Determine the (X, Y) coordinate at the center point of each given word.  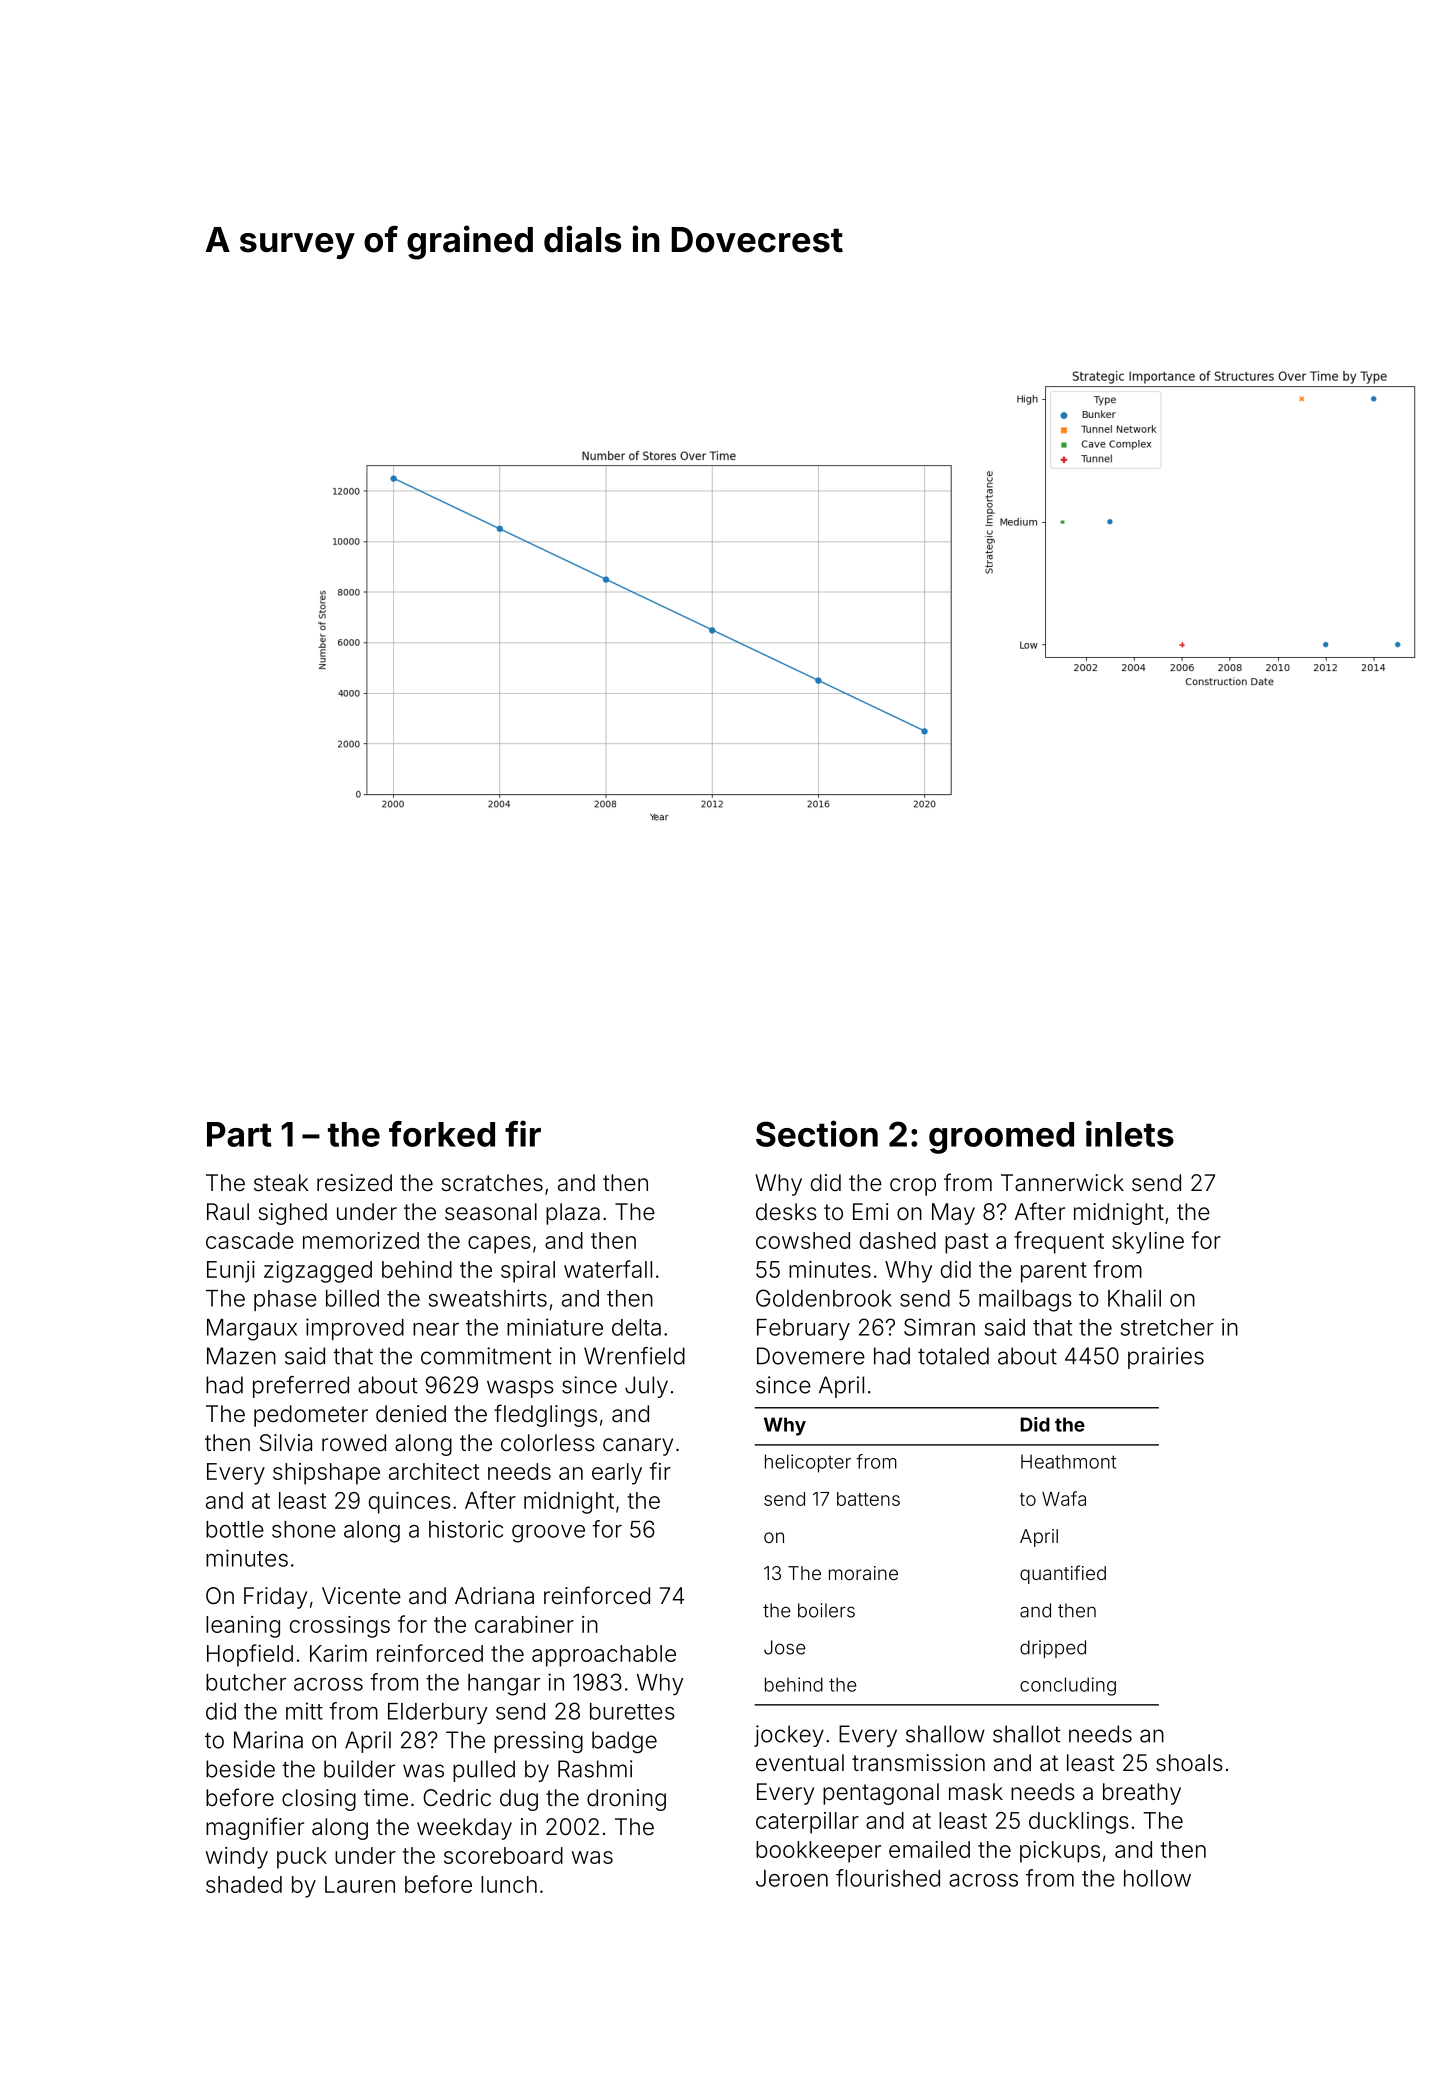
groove (548, 1534)
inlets (1130, 1133)
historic (466, 1529)
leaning (243, 1627)
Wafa (1064, 1498)
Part (239, 1134)
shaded (244, 1884)
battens (868, 1499)
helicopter (808, 1463)
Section (817, 1133)
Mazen (241, 1356)
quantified (1063, 1574)
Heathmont (1068, 1461)
